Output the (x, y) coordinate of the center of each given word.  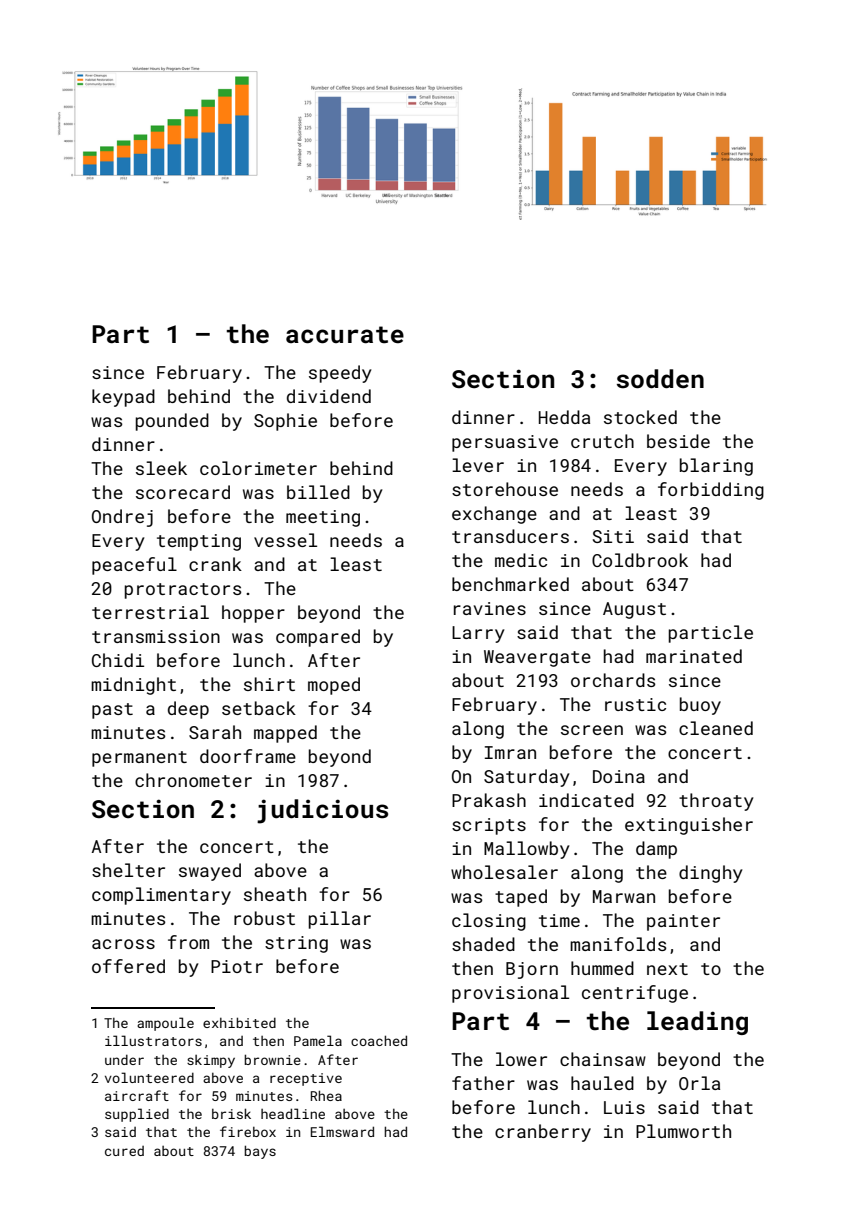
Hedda (564, 417)
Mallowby (526, 850)
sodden (660, 379)
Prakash (489, 800)
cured (124, 1151)
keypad (123, 398)
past (112, 711)
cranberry (543, 1133)
